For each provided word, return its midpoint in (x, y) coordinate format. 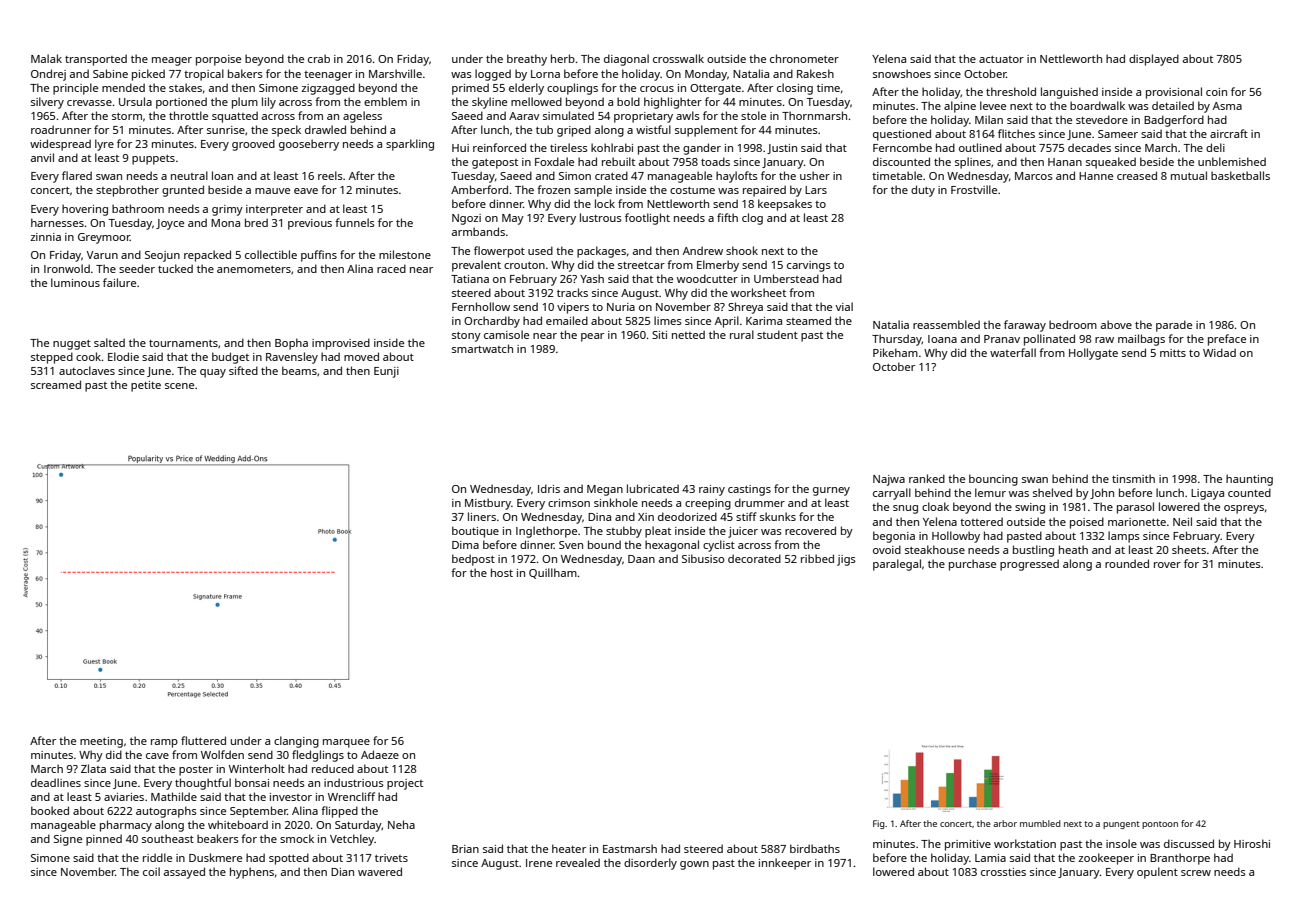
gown (694, 865)
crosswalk (678, 58)
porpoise (218, 60)
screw (1196, 873)
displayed (1154, 60)
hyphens (252, 873)
